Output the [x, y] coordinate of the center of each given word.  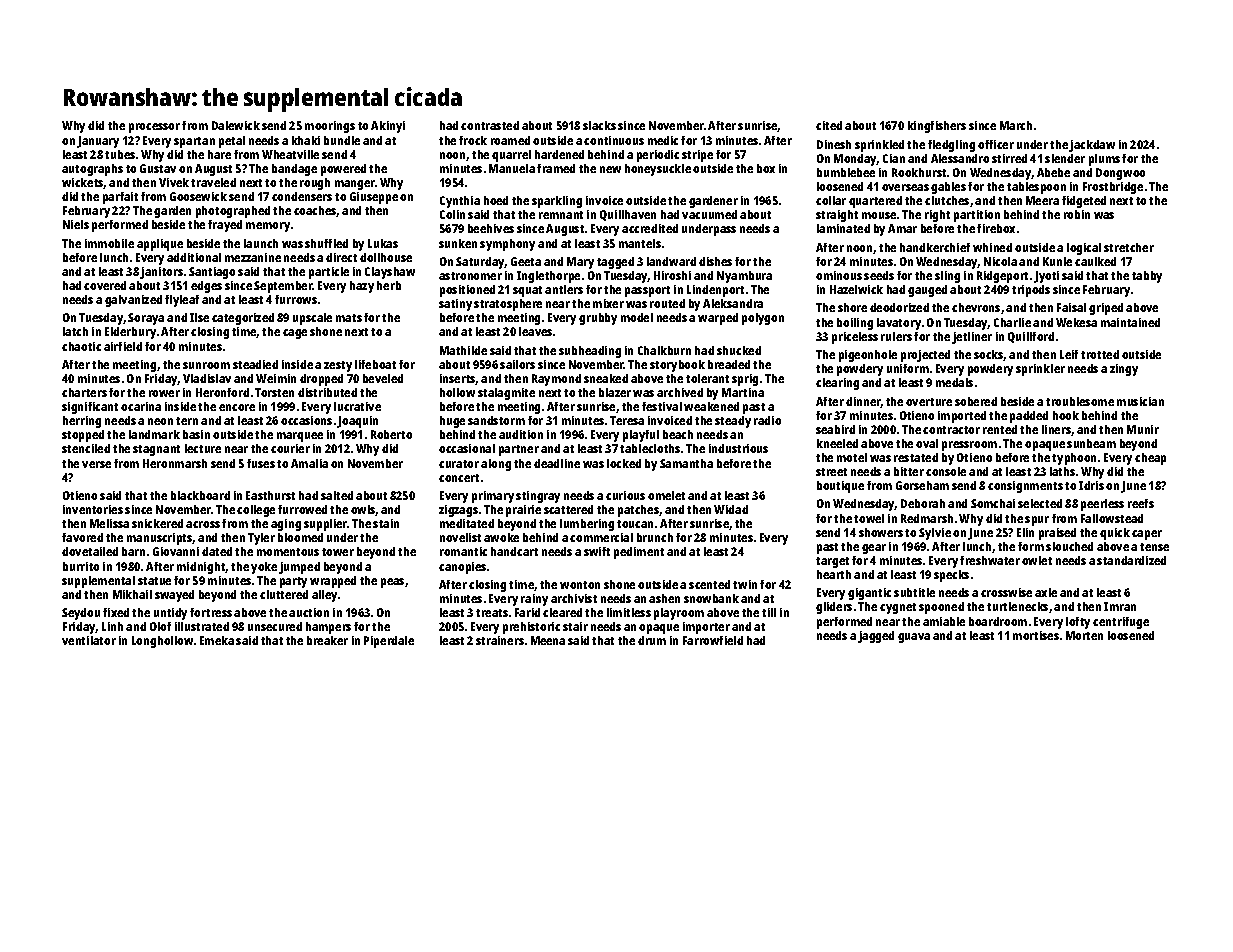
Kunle [1057, 261]
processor [154, 128]
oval [927, 443]
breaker [327, 640]
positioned [467, 291]
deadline [557, 463]
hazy [362, 287]
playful [641, 436]
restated [916, 457]
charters [84, 392]
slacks [599, 125]
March [1016, 125]
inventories [93, 509]
